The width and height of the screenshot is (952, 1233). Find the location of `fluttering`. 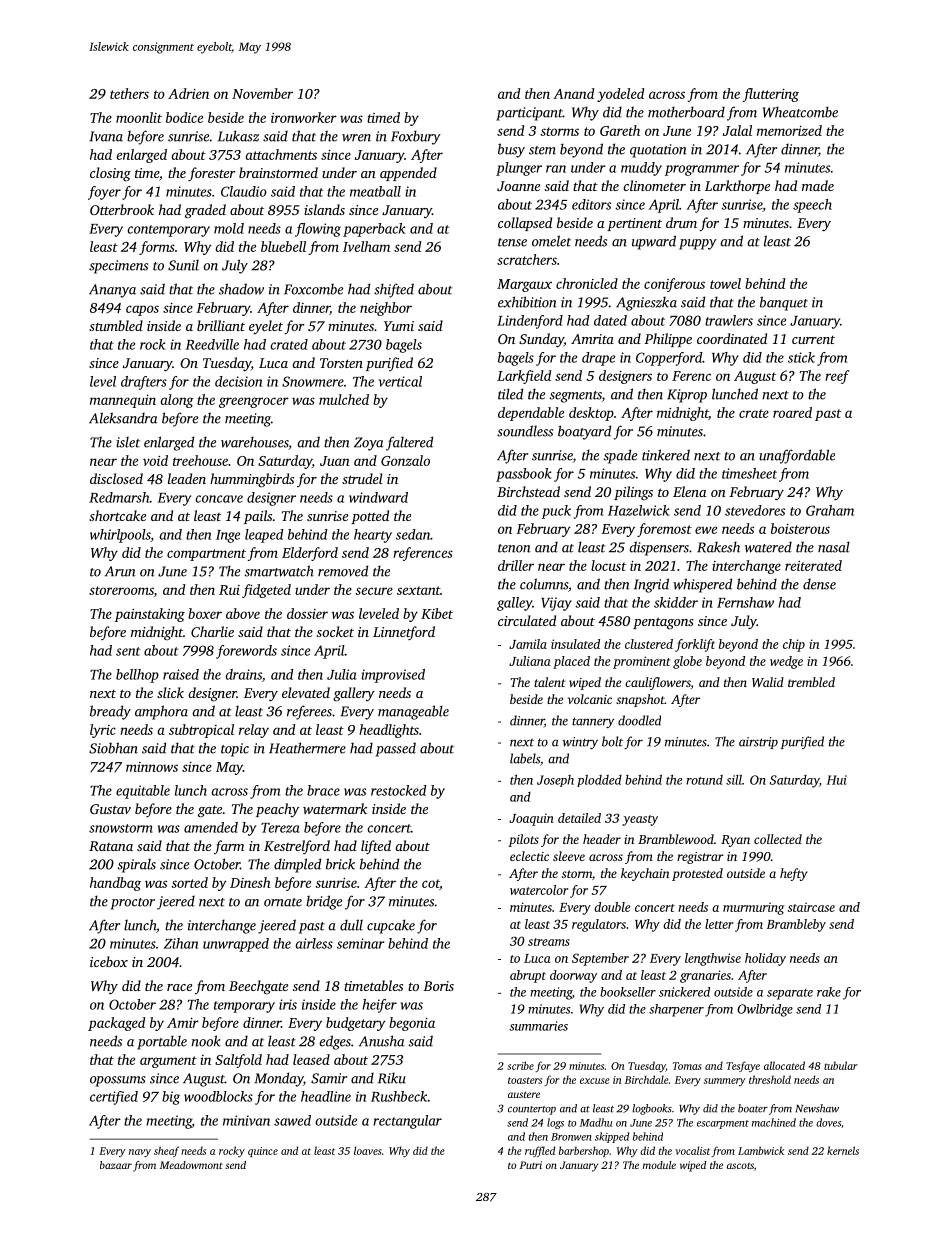

fluttering is located at coordinates (771, 95).
